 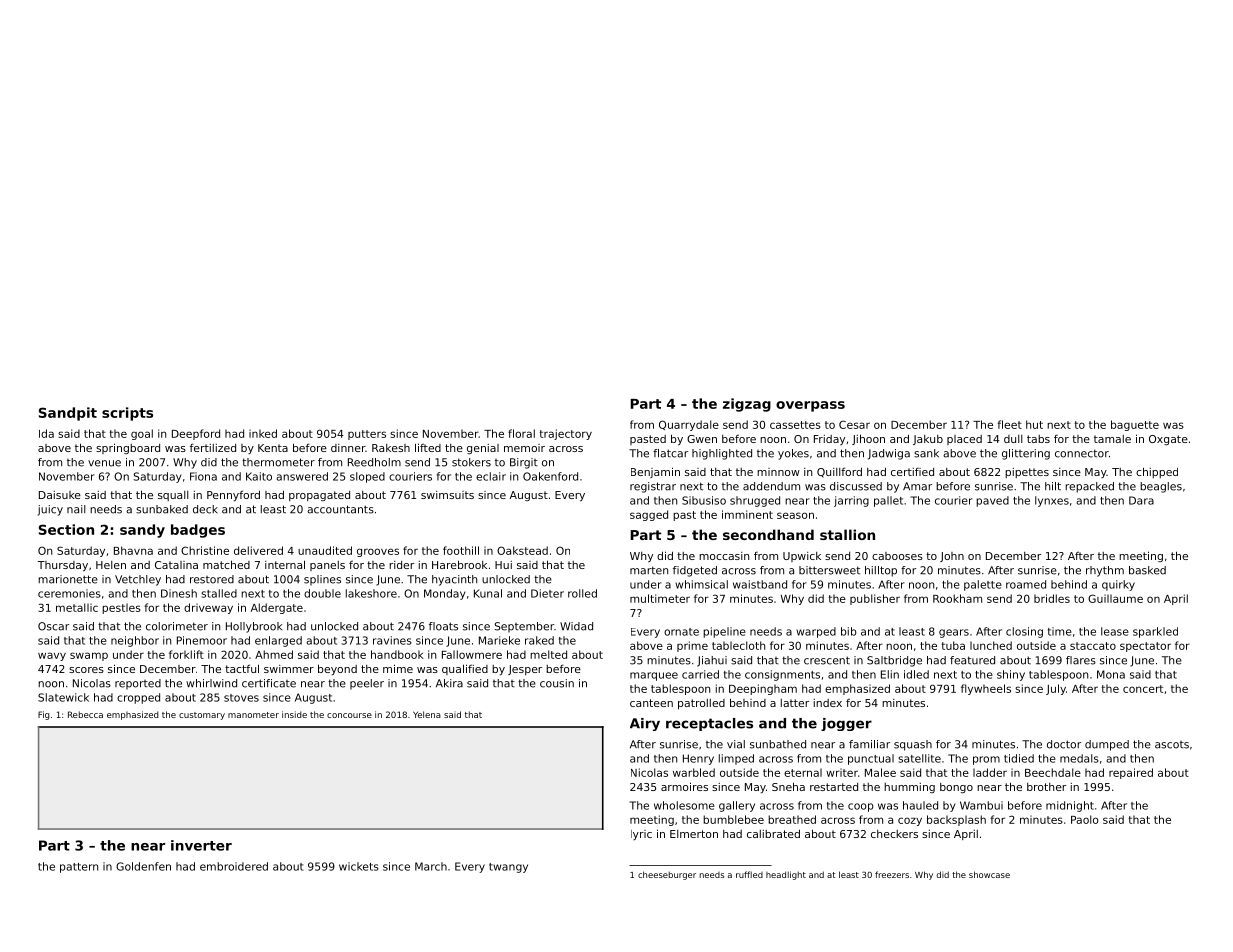 I want to click on embroidered, so click(x=234, y=866).
